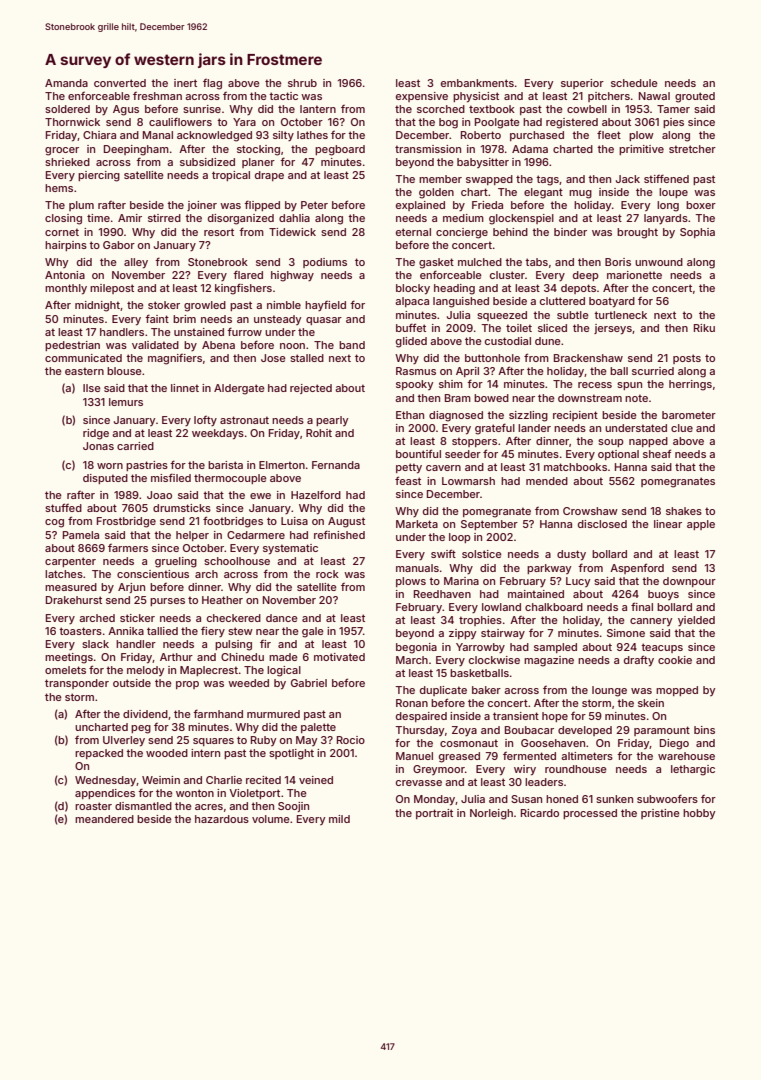 The width and height of the screenshot is (761, 1080). What do you see at coordinates (120, 83) in the screenshot?
I see `converted` at bounding box center [120, 83].
